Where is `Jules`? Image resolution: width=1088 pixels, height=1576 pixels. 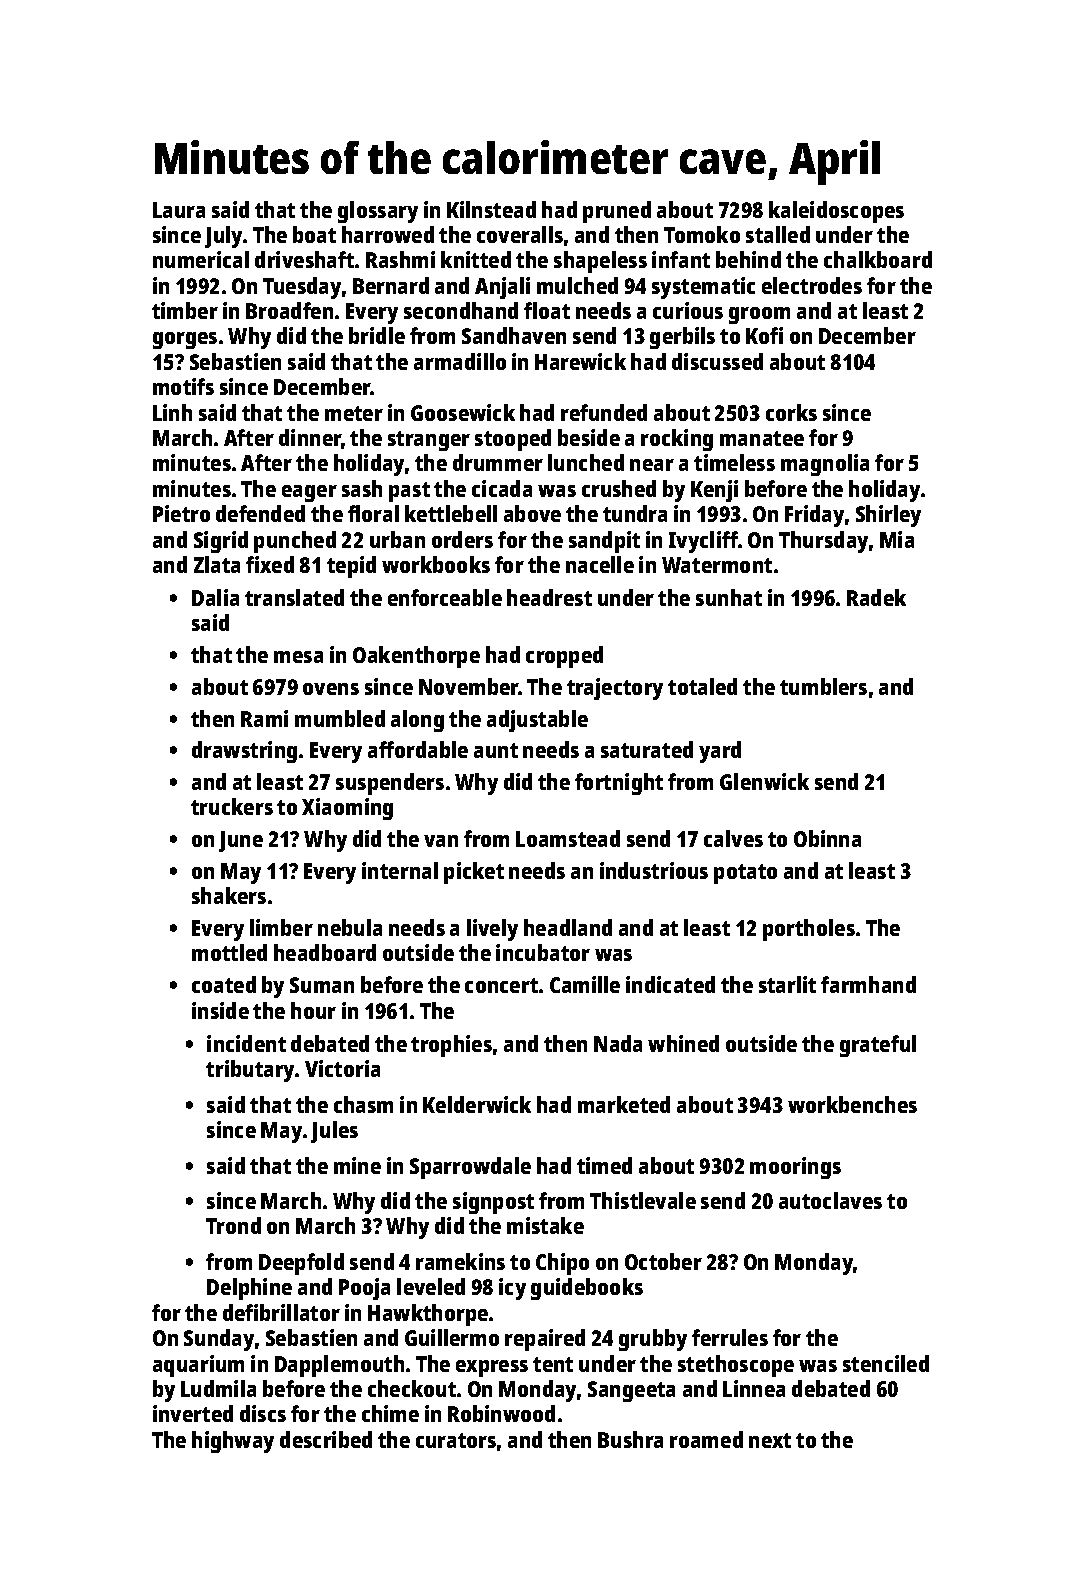 Jules is located at coordinates (334, 1132).
